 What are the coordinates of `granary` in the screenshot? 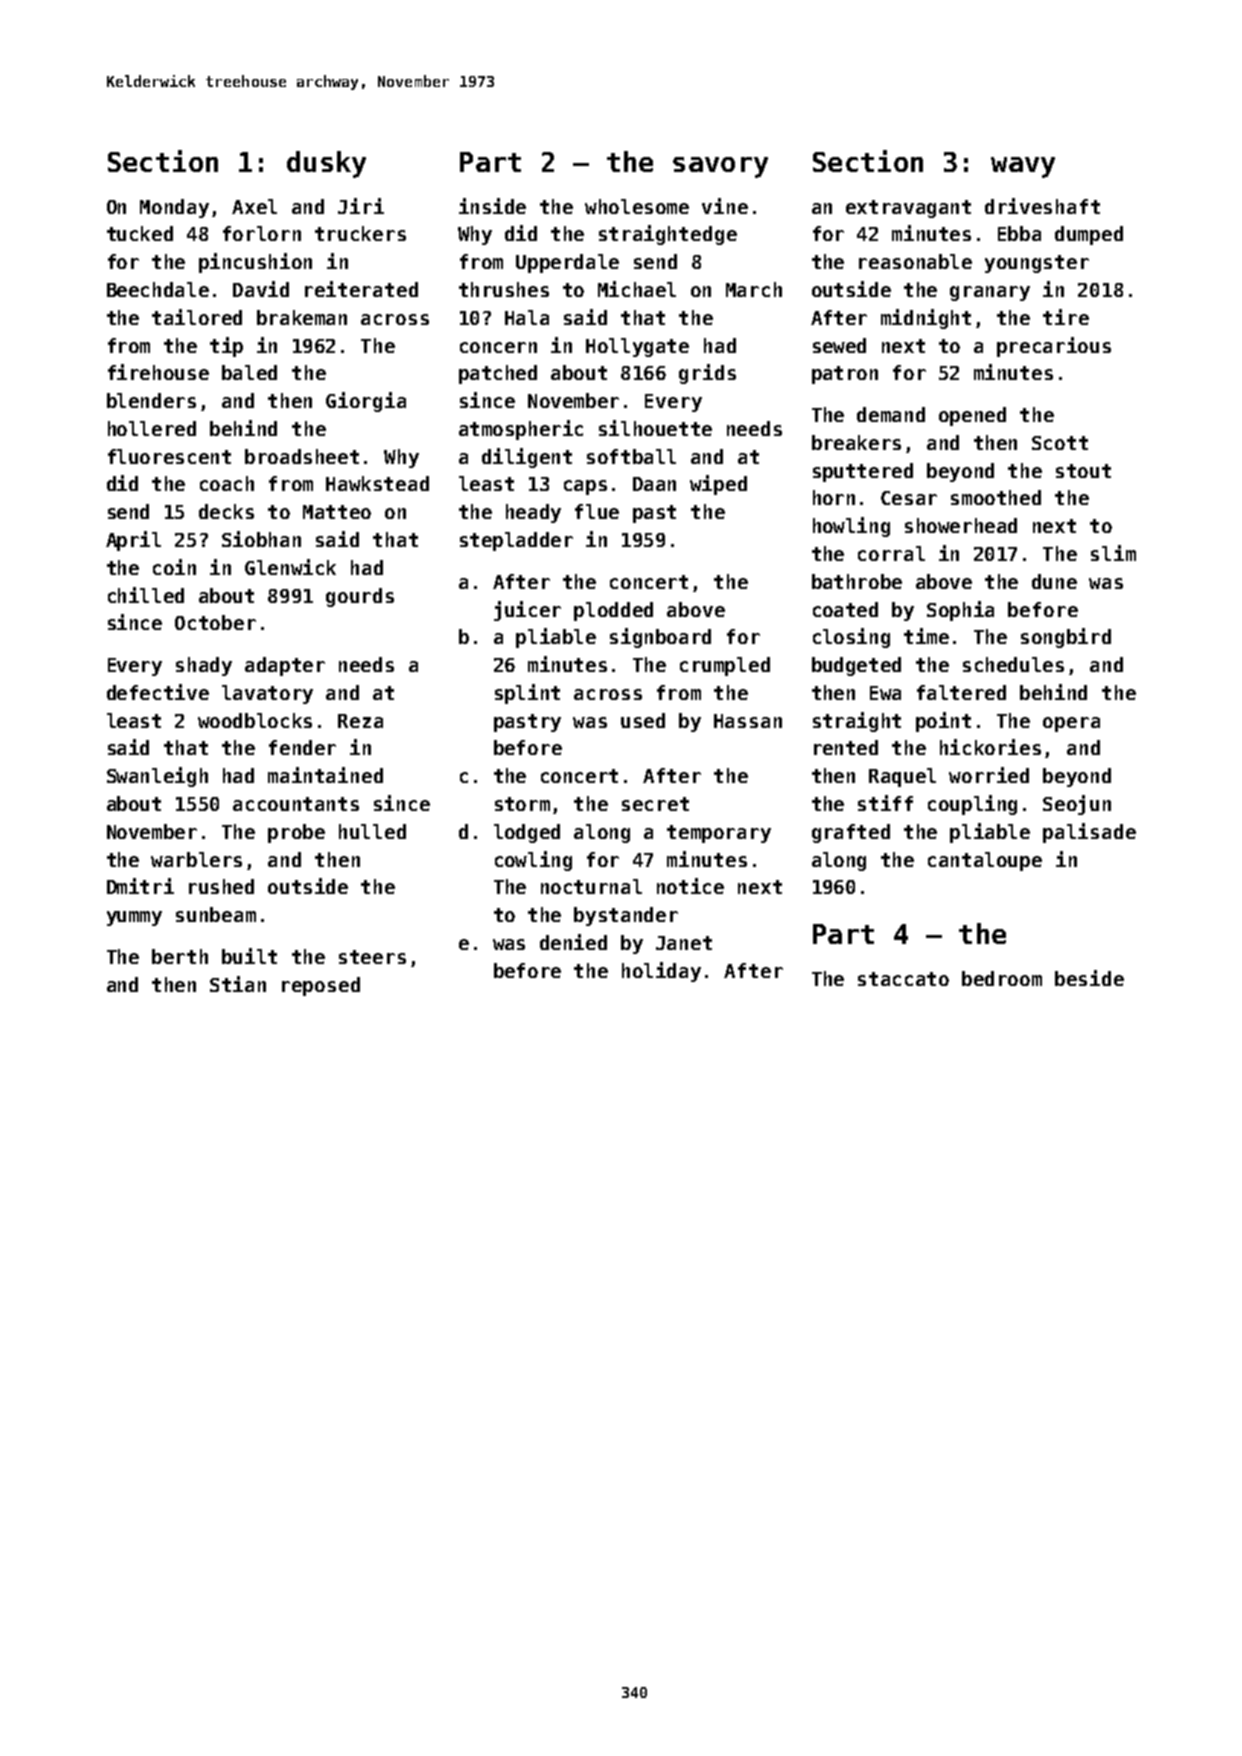 It's located at (990, 293).
